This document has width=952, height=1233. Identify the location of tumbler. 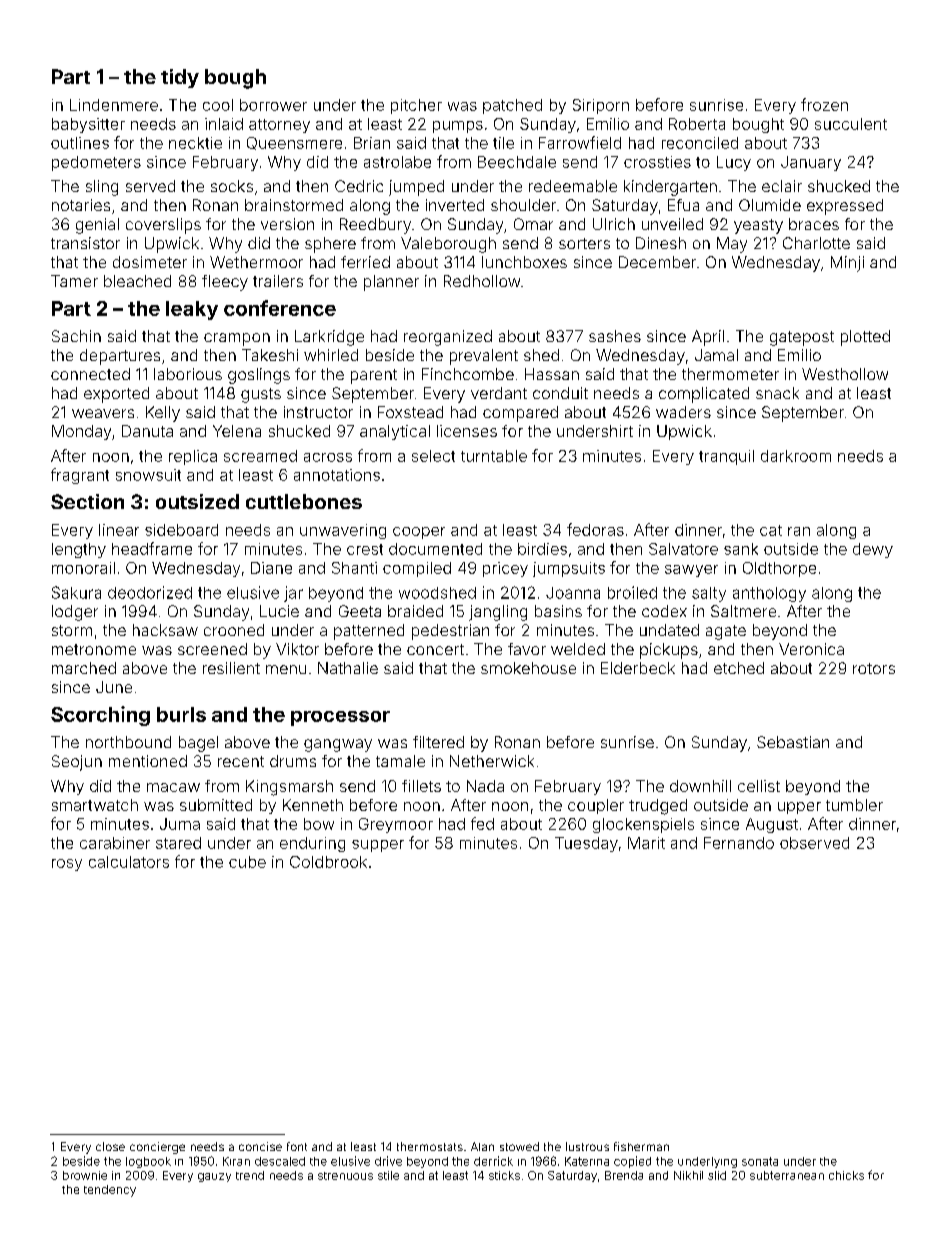
(854, 805).
